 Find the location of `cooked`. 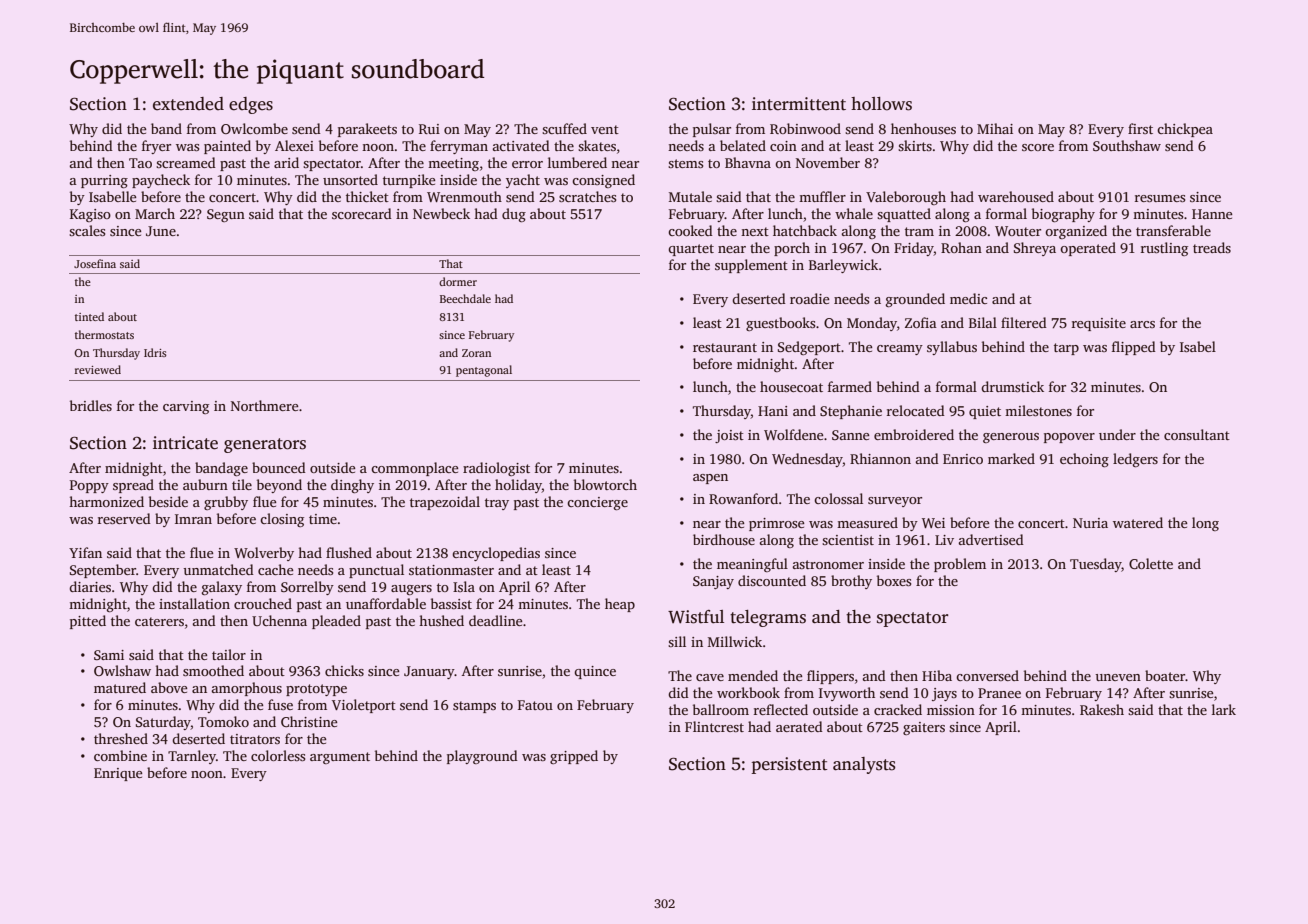

cooked is located at coordinates (690, 230).
